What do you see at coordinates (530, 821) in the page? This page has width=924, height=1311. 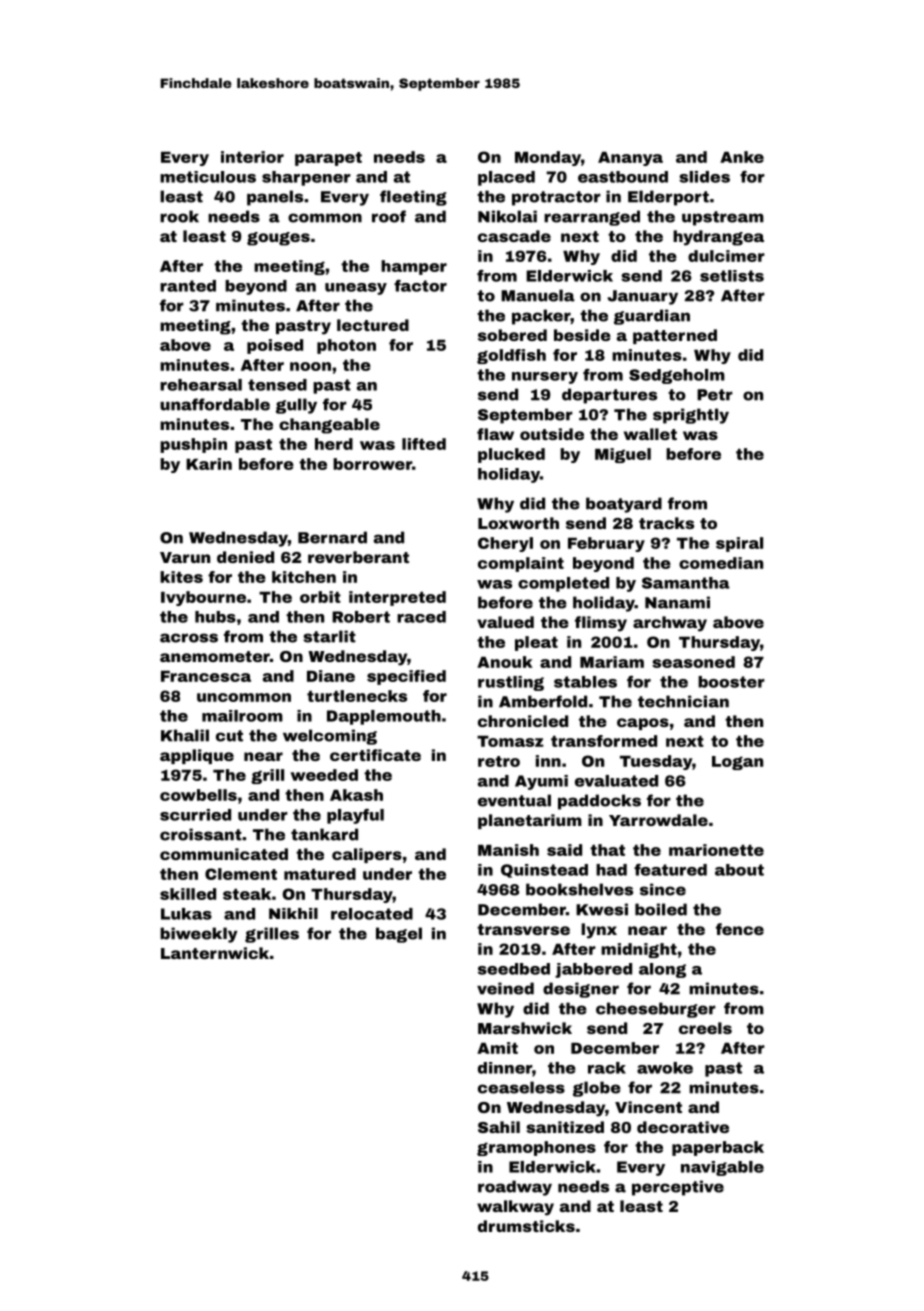 I see `planetarium` at bounding box center [530, 821].
